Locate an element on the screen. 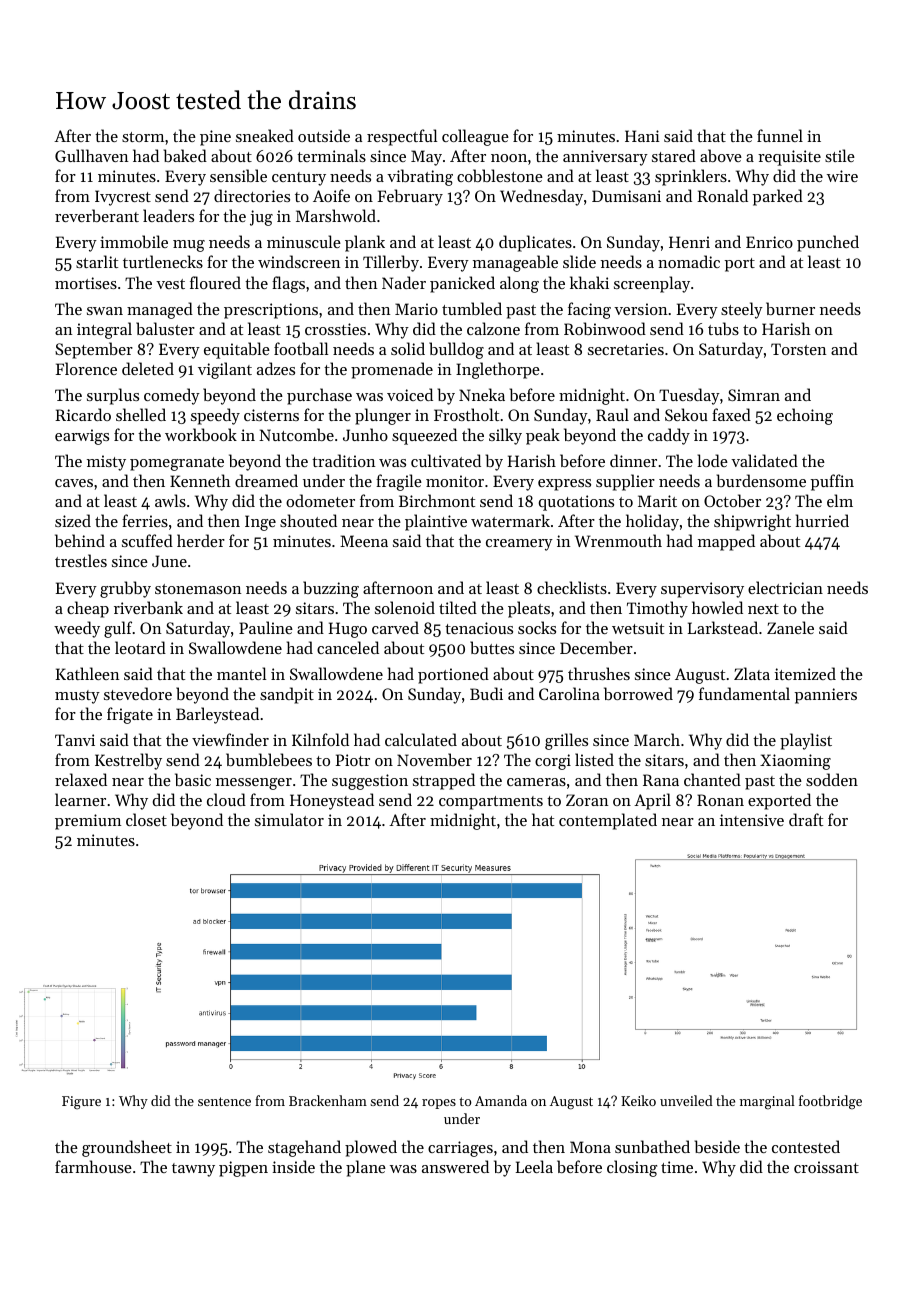 The width and height of the screenshot is (924, 1308). strapped is located at coordinates (444, 781).
